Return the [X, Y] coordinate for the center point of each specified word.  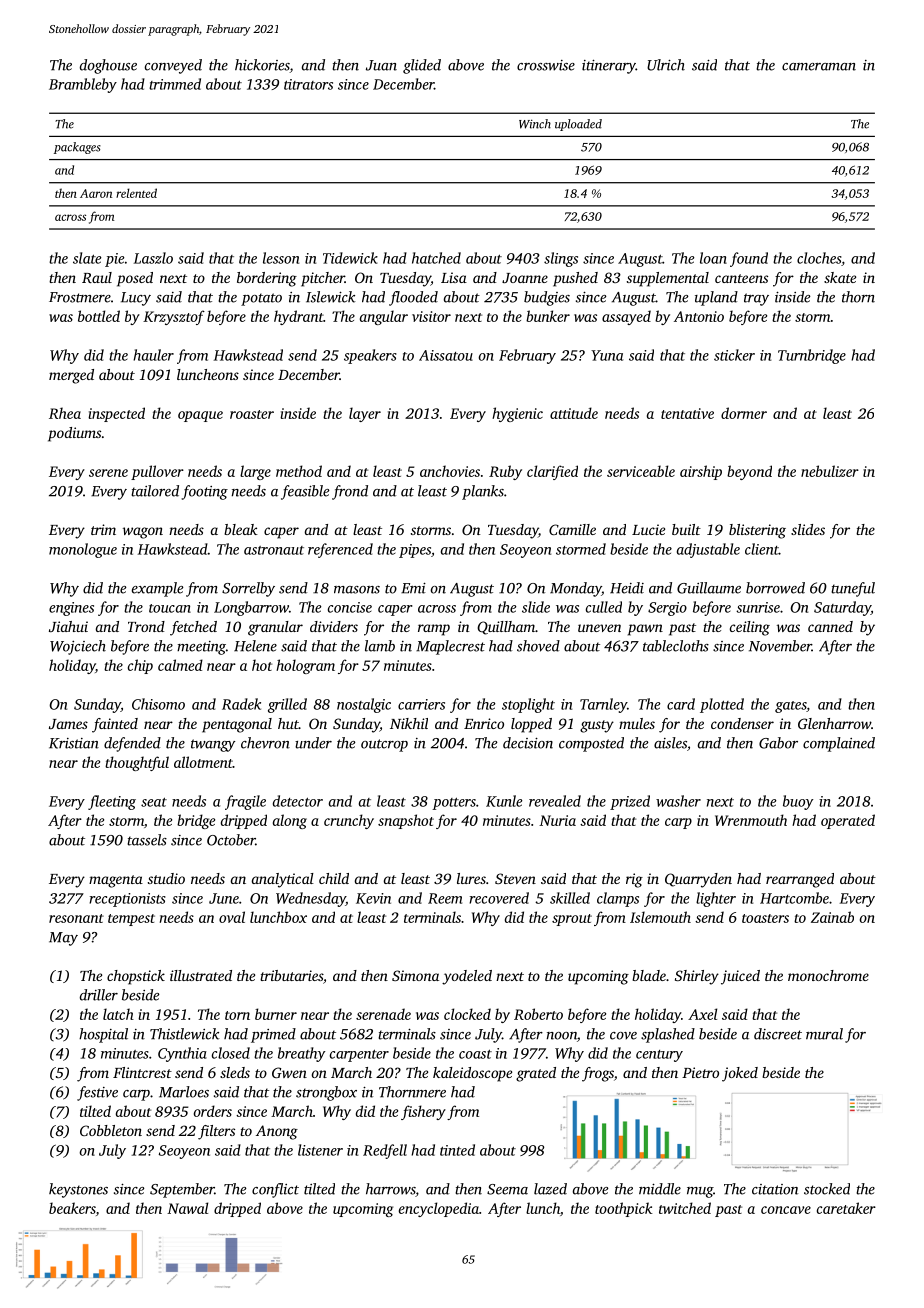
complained [839, 744]
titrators [308, 84]
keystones [78, 1190]
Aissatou [446, 355]
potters [454, 803]
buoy [798, 802]
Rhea [65, 413]
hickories [262, 66]
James [68, 724]
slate [87, 258]
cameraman [819, 67]
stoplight [528, 705]
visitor [431, 316]
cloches [819, 258]
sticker [734, 355]
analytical [283, 880]
